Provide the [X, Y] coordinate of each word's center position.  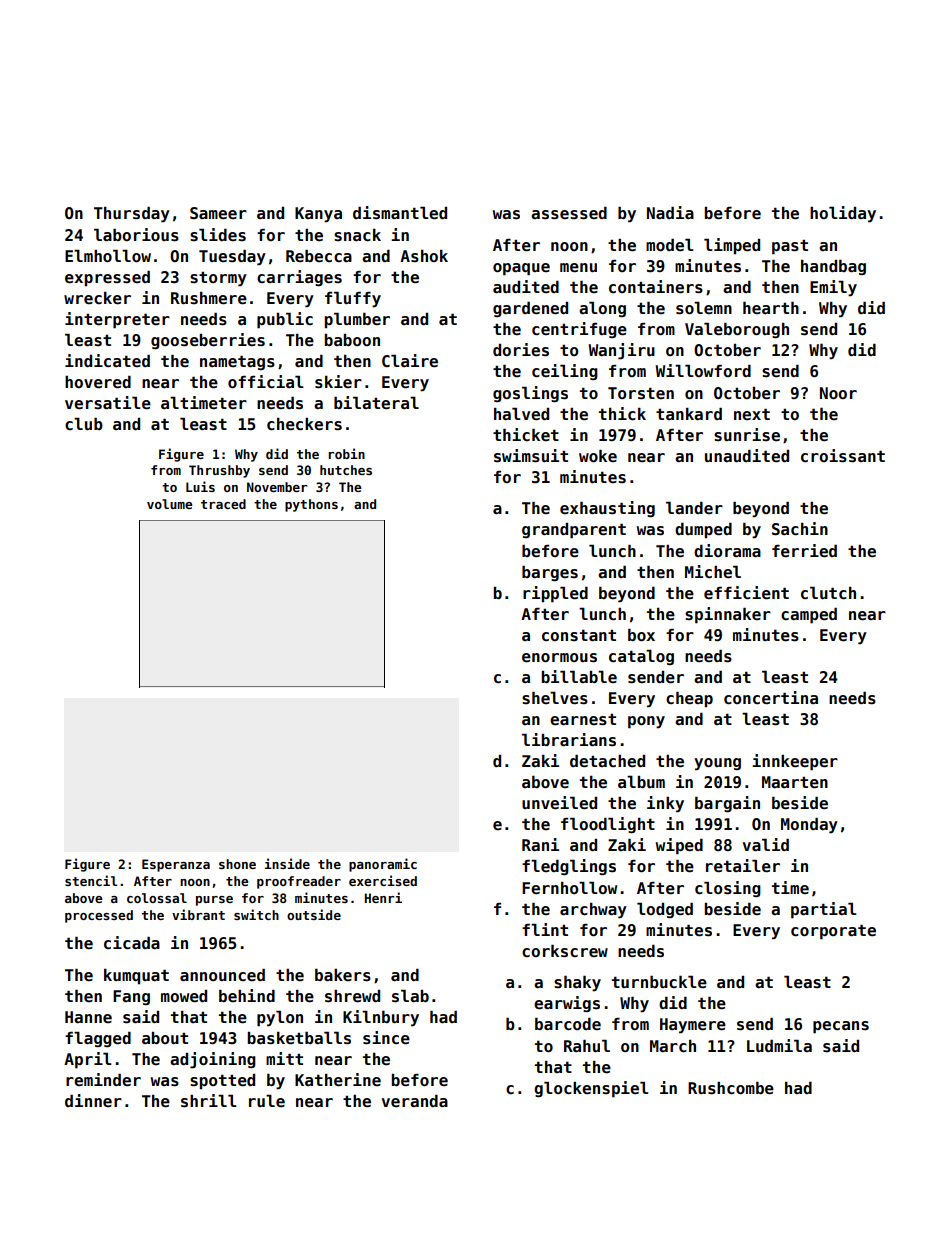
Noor [838, 393]
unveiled [559, 803]
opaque [521, 269]
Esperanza [176, 865]
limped [732, 246]
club [84, 423]
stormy [218, 279]
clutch [828, 593]
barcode [568, 1024]
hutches [346, 470]
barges [550, 573]
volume [169, 504]
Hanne [88, 1017]
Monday [809, 825]
